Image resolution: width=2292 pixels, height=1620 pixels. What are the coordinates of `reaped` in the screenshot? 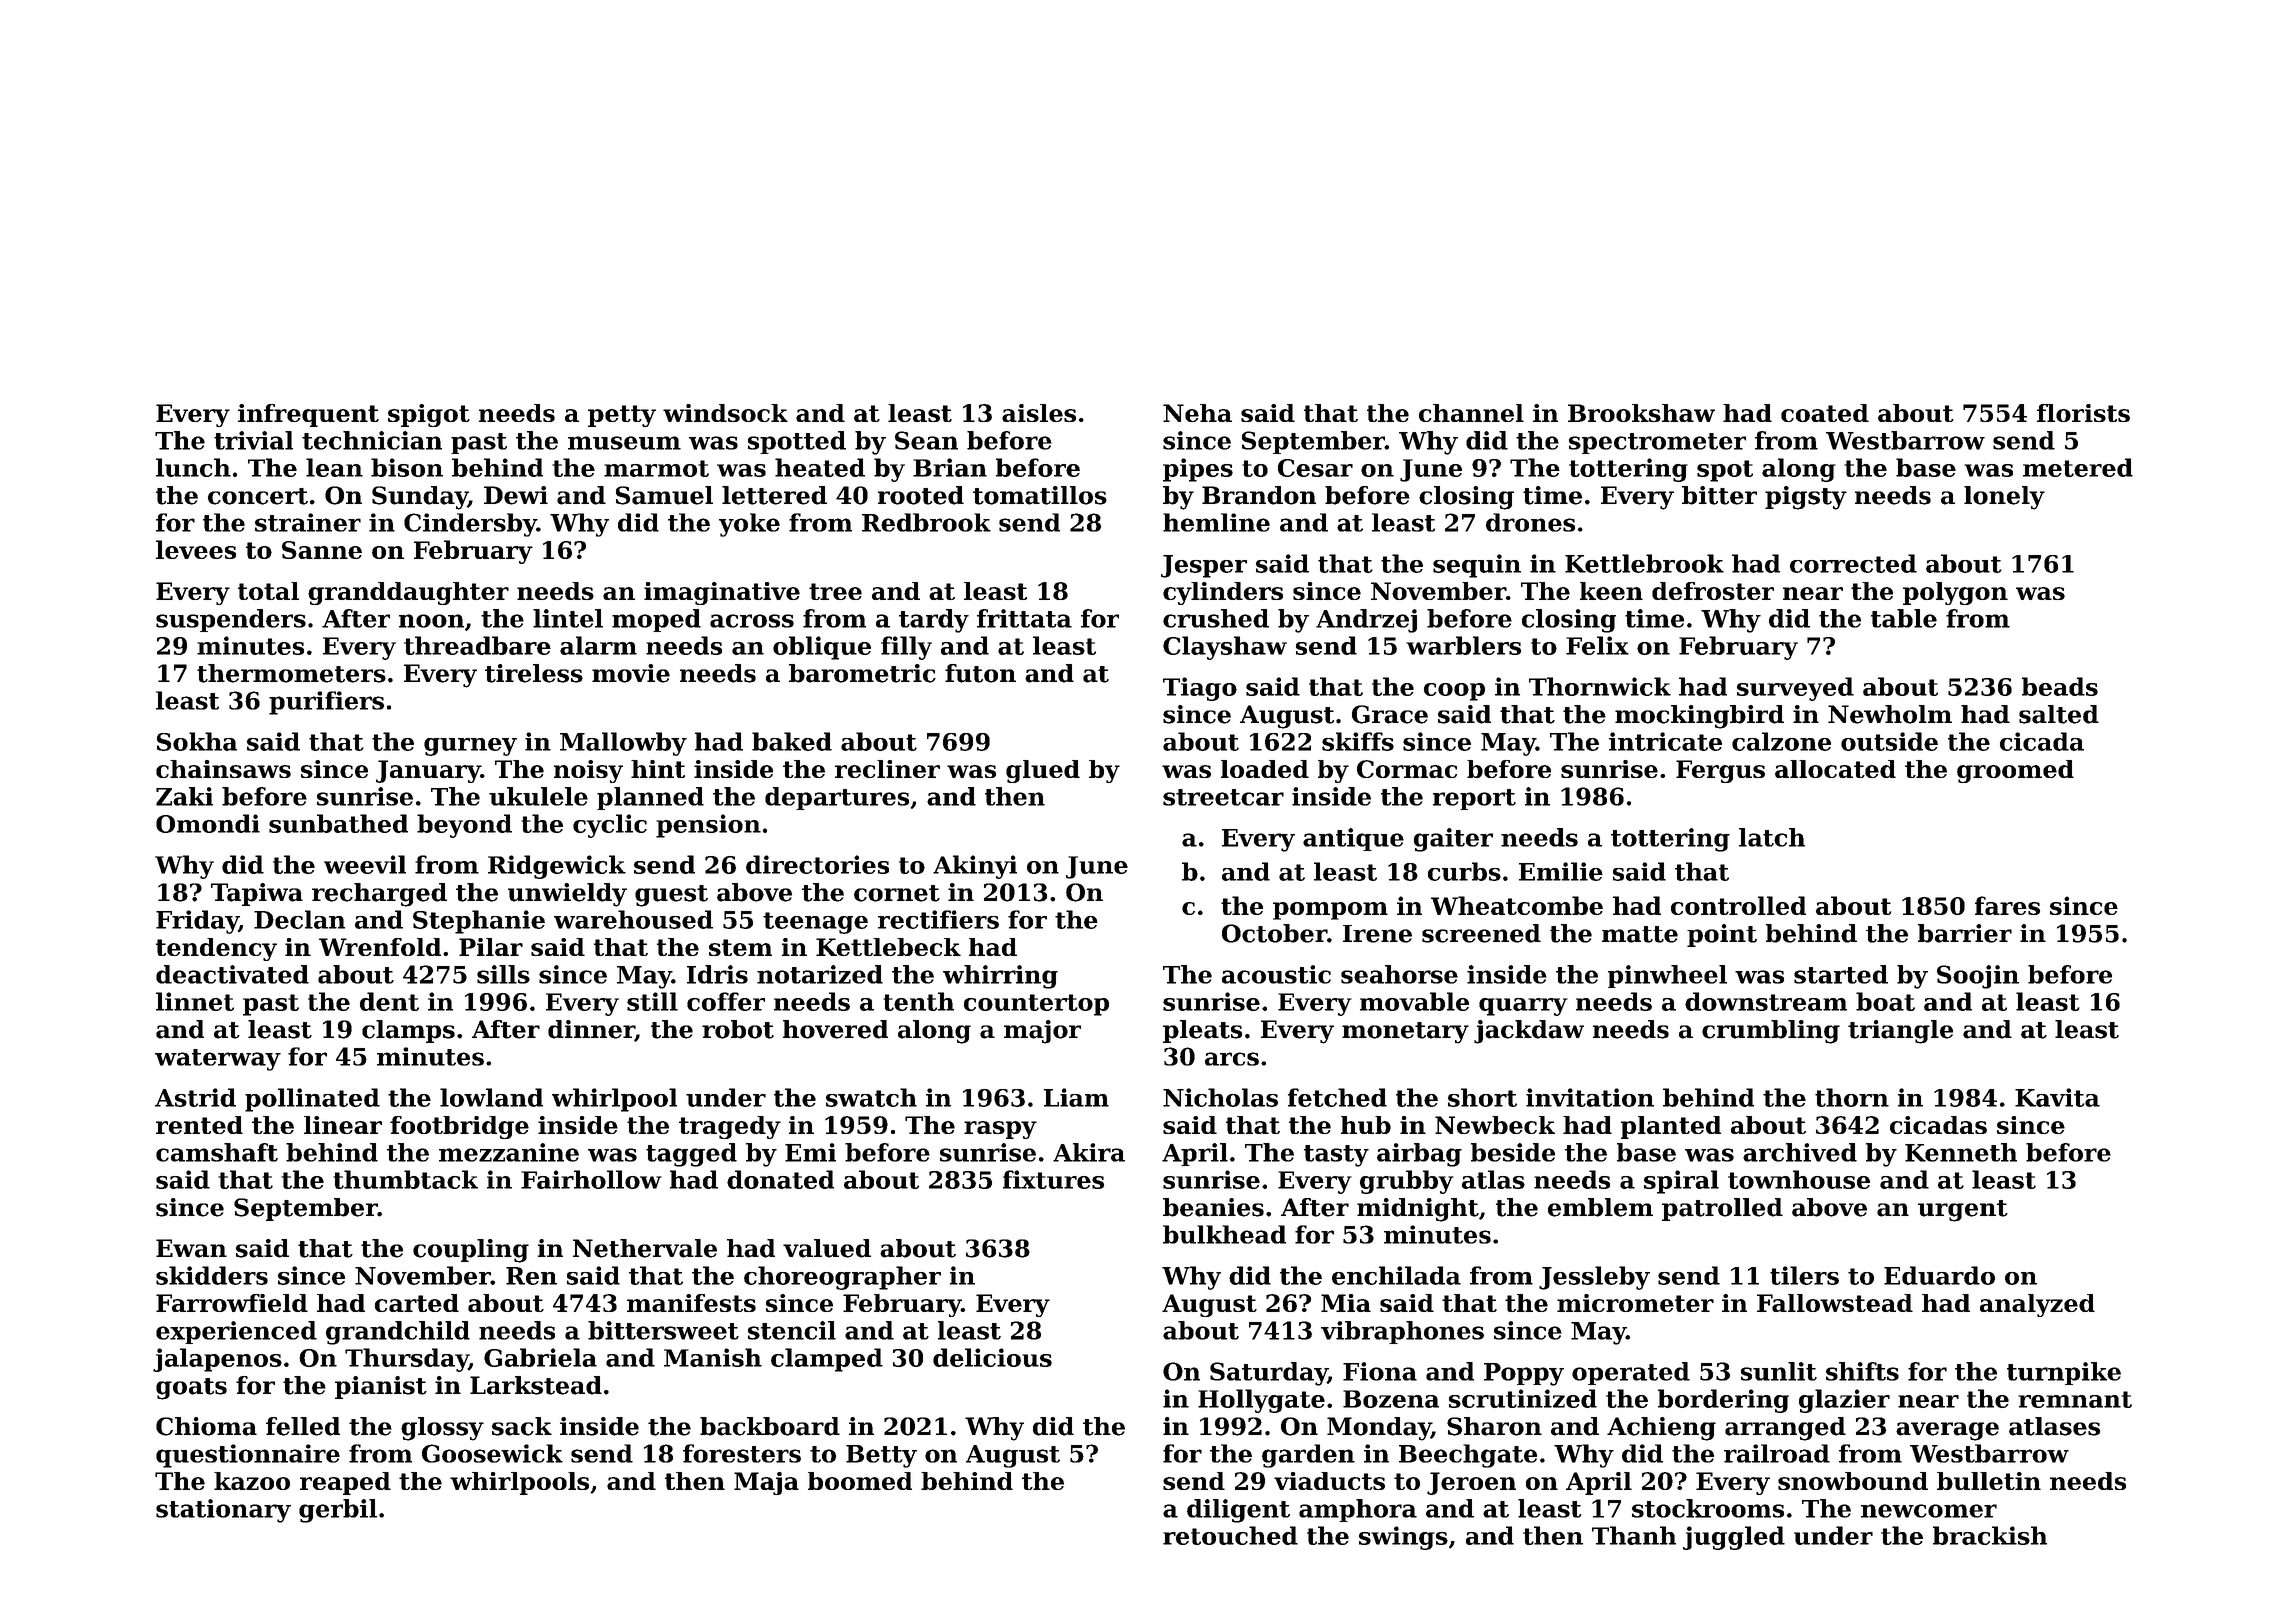 It's located at (345, 1483).
